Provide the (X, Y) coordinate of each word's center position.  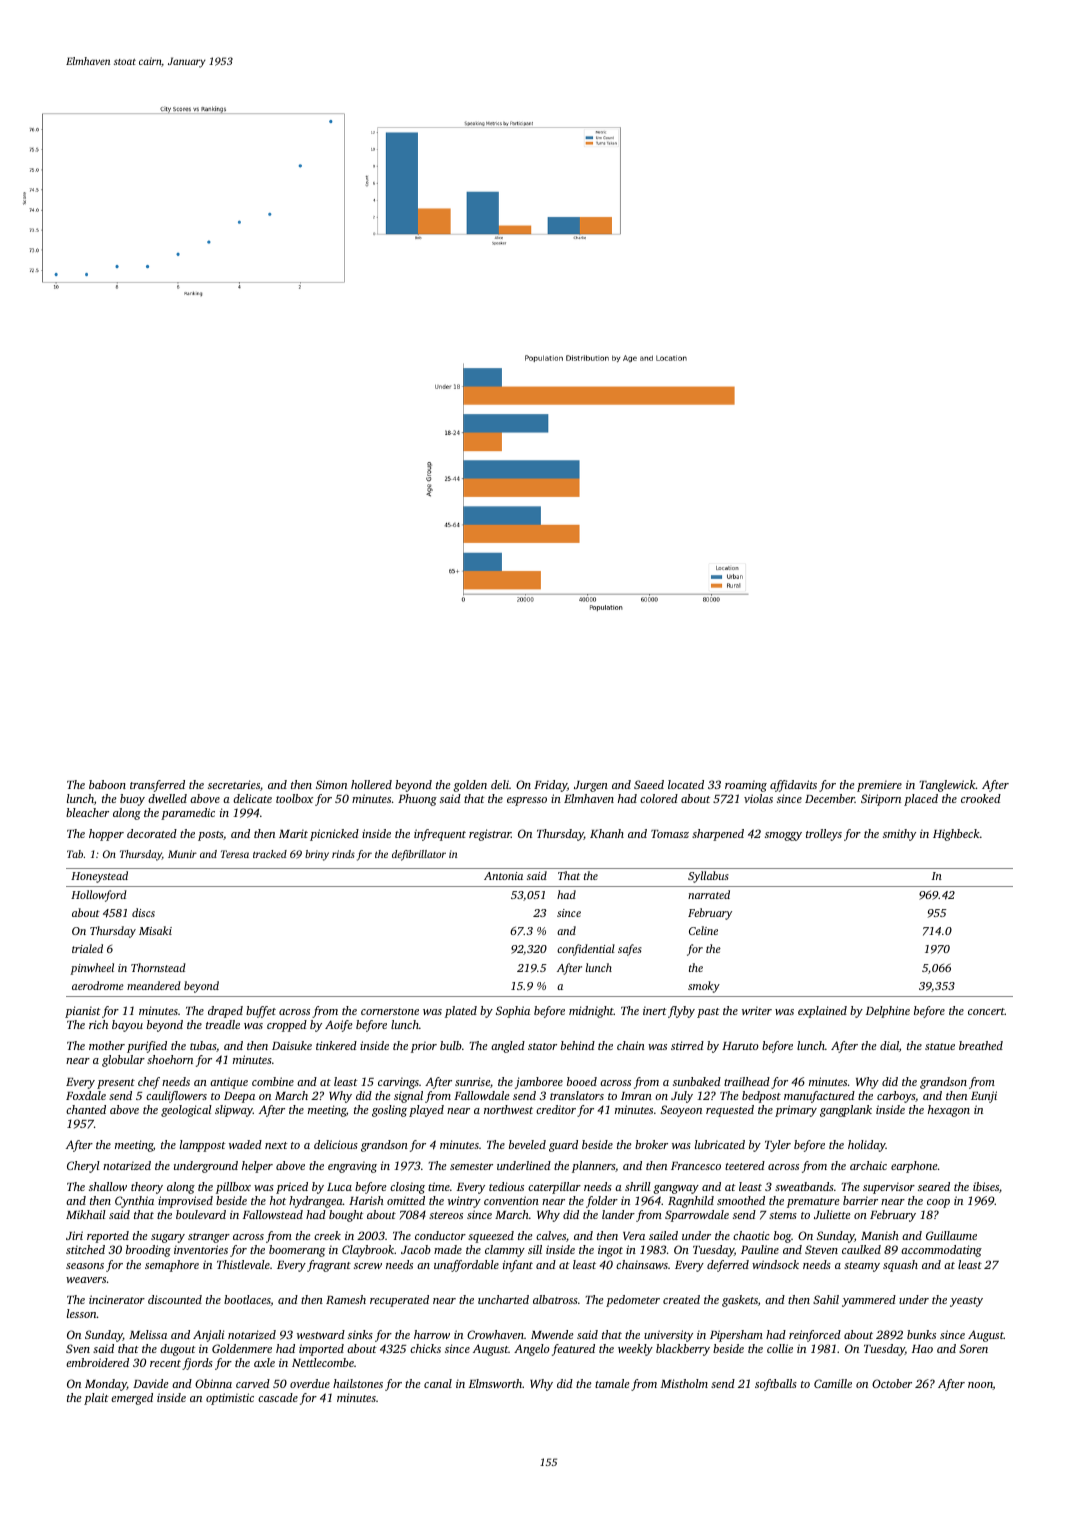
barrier (860, 1200)
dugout (178, 1350)
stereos (446, 1215)
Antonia (503, 876)
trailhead (747, 1081)
